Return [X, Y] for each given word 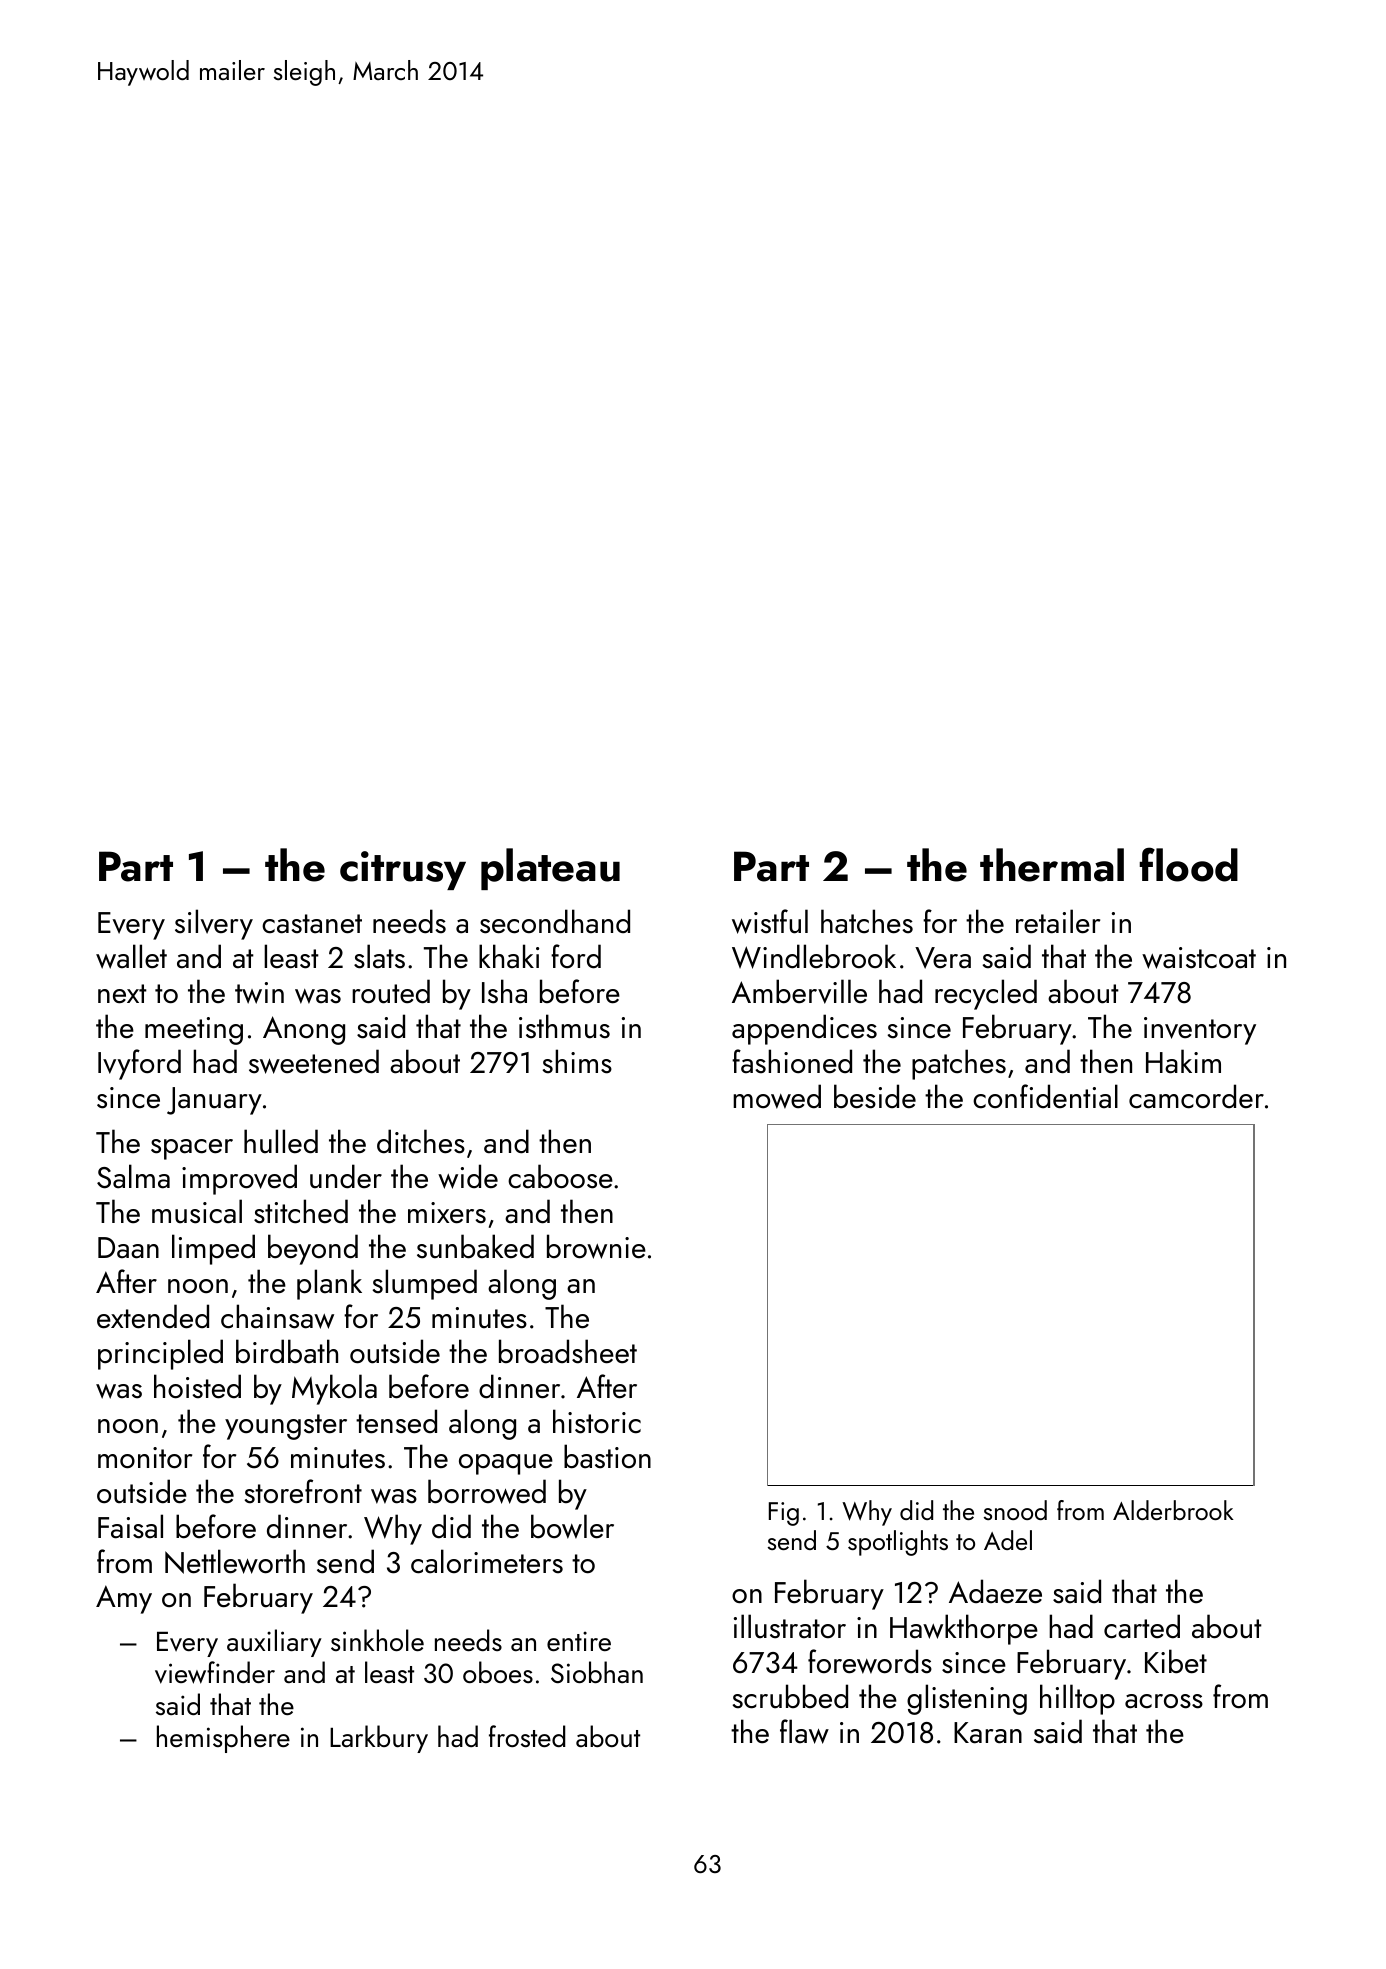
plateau [550, 869]
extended [153, 1316]
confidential [1045, 1096]
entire [579, 1641]
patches [959, 1064]
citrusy [403, 870]
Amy [124, 1599]
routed [391, 991]
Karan [988, 1733]
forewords [870, 1661]
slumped [425, 1284]
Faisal [130, 1526]
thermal [1052, 865]
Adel [1008, 1540]
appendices [804, 1029]
